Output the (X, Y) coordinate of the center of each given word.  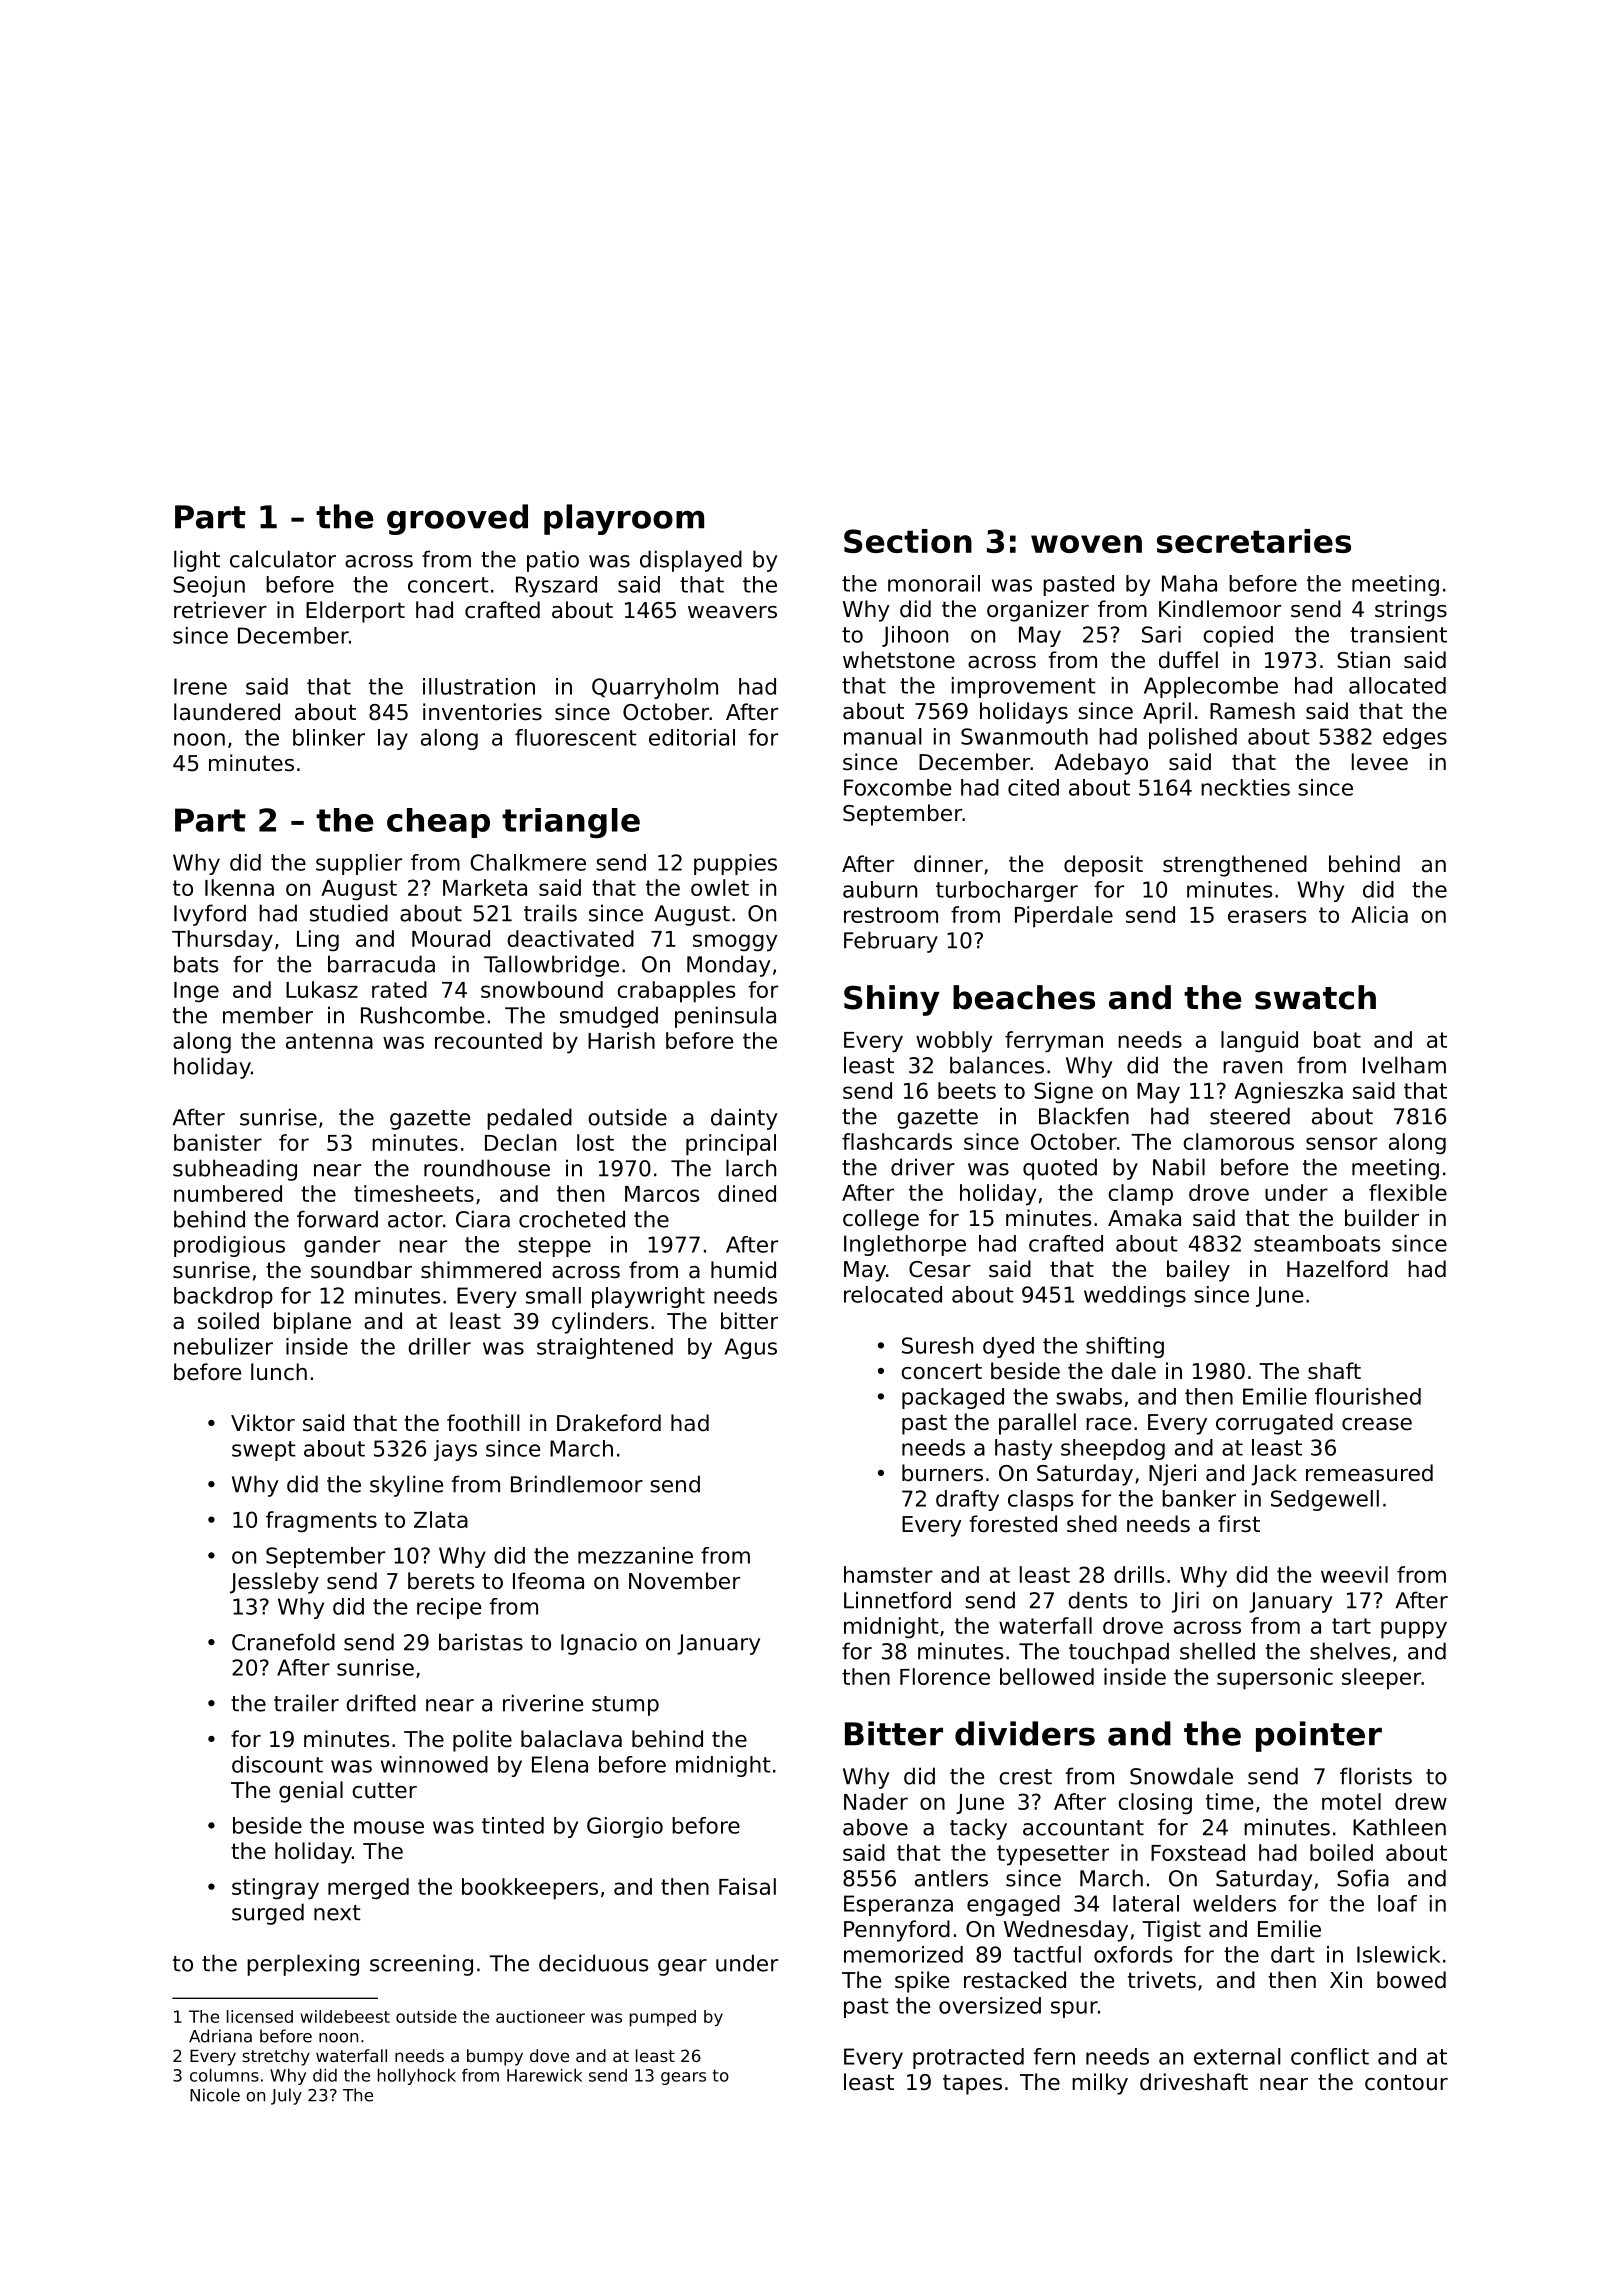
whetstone (899, 660)
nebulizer (223, 1346)
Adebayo (1101, 764)
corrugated (1274, 1424)
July (286, 2096)
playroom (624, 519)
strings (1411, 611)
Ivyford (210, 915)
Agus (751, 1348)
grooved (457, 519)
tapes (972, 2084)
